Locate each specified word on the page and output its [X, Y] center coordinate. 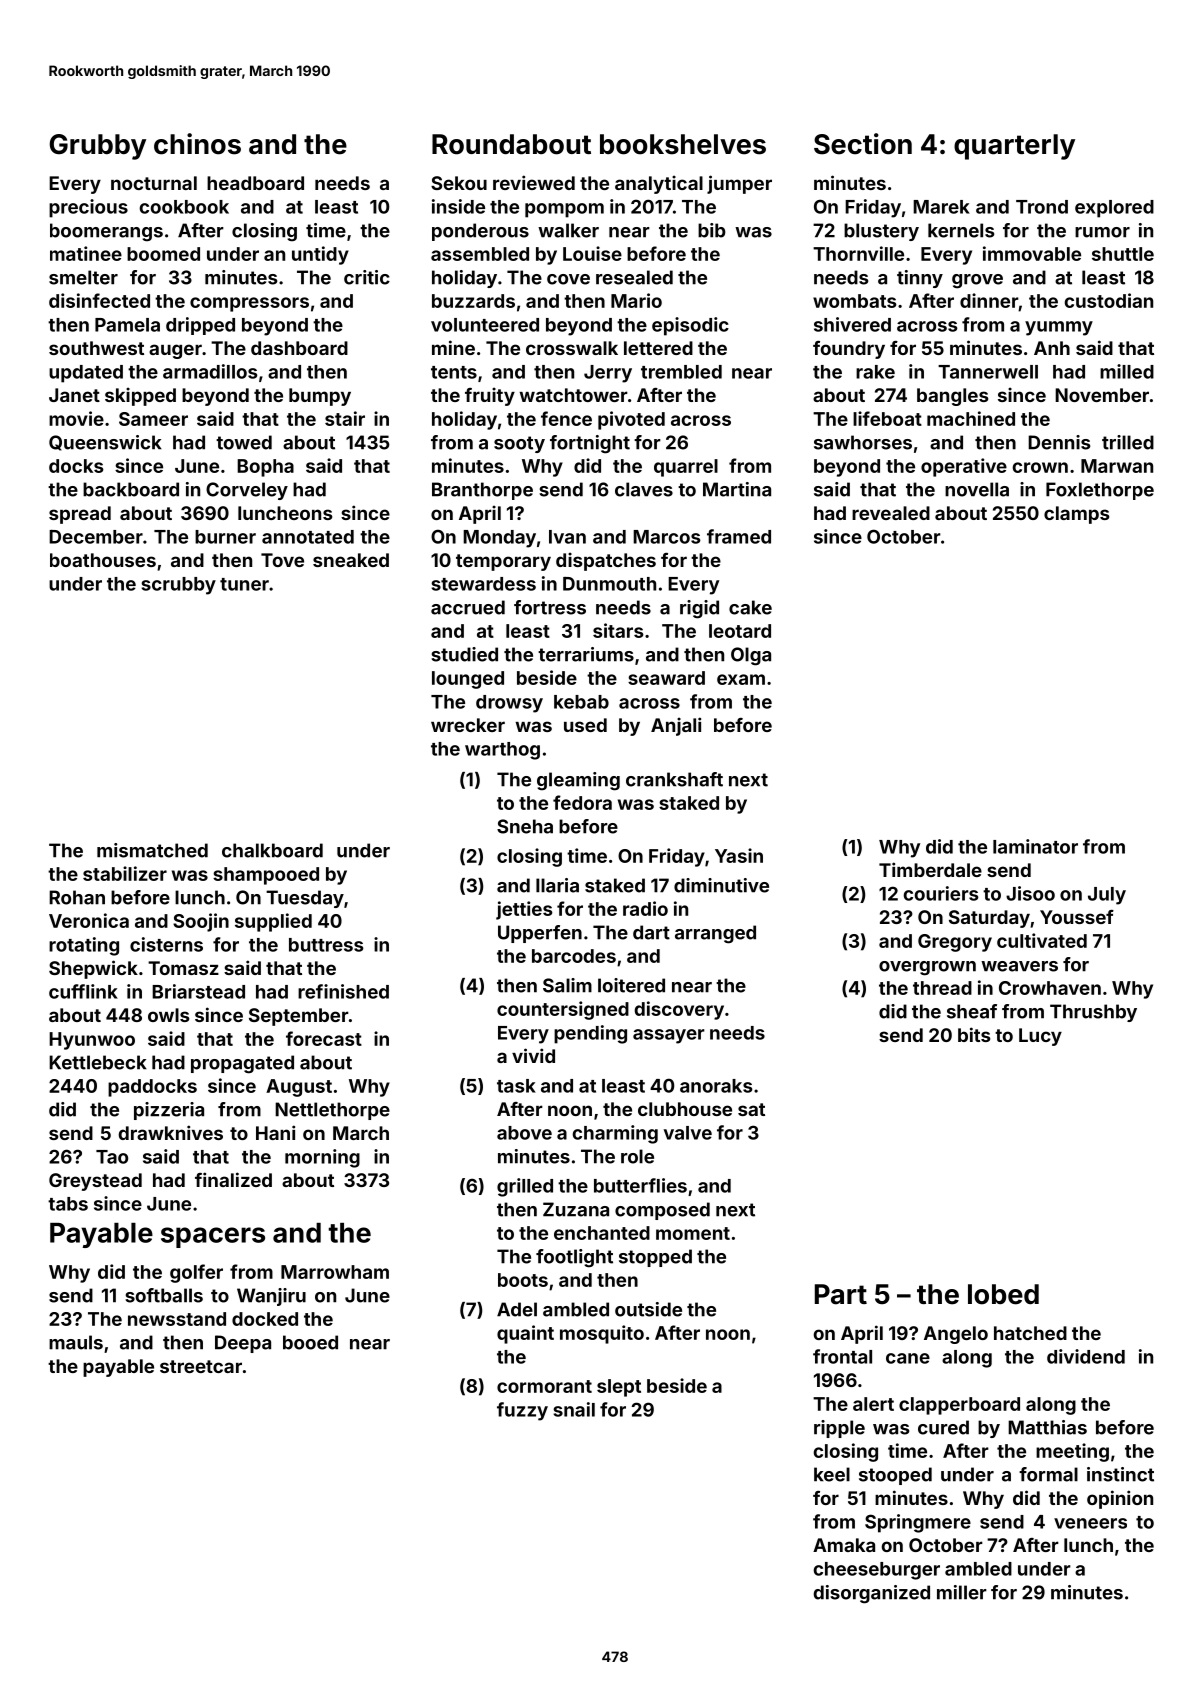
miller [962, 1592]
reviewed [534, 182]
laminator [1035, 846]
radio [645, 908]
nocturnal [154, 183]
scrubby [178, 586]
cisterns [166, 944]
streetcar [201, 1366]
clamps [1076, 515]
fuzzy [522, 1411]
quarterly [1014, 147]
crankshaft [674, 779]
